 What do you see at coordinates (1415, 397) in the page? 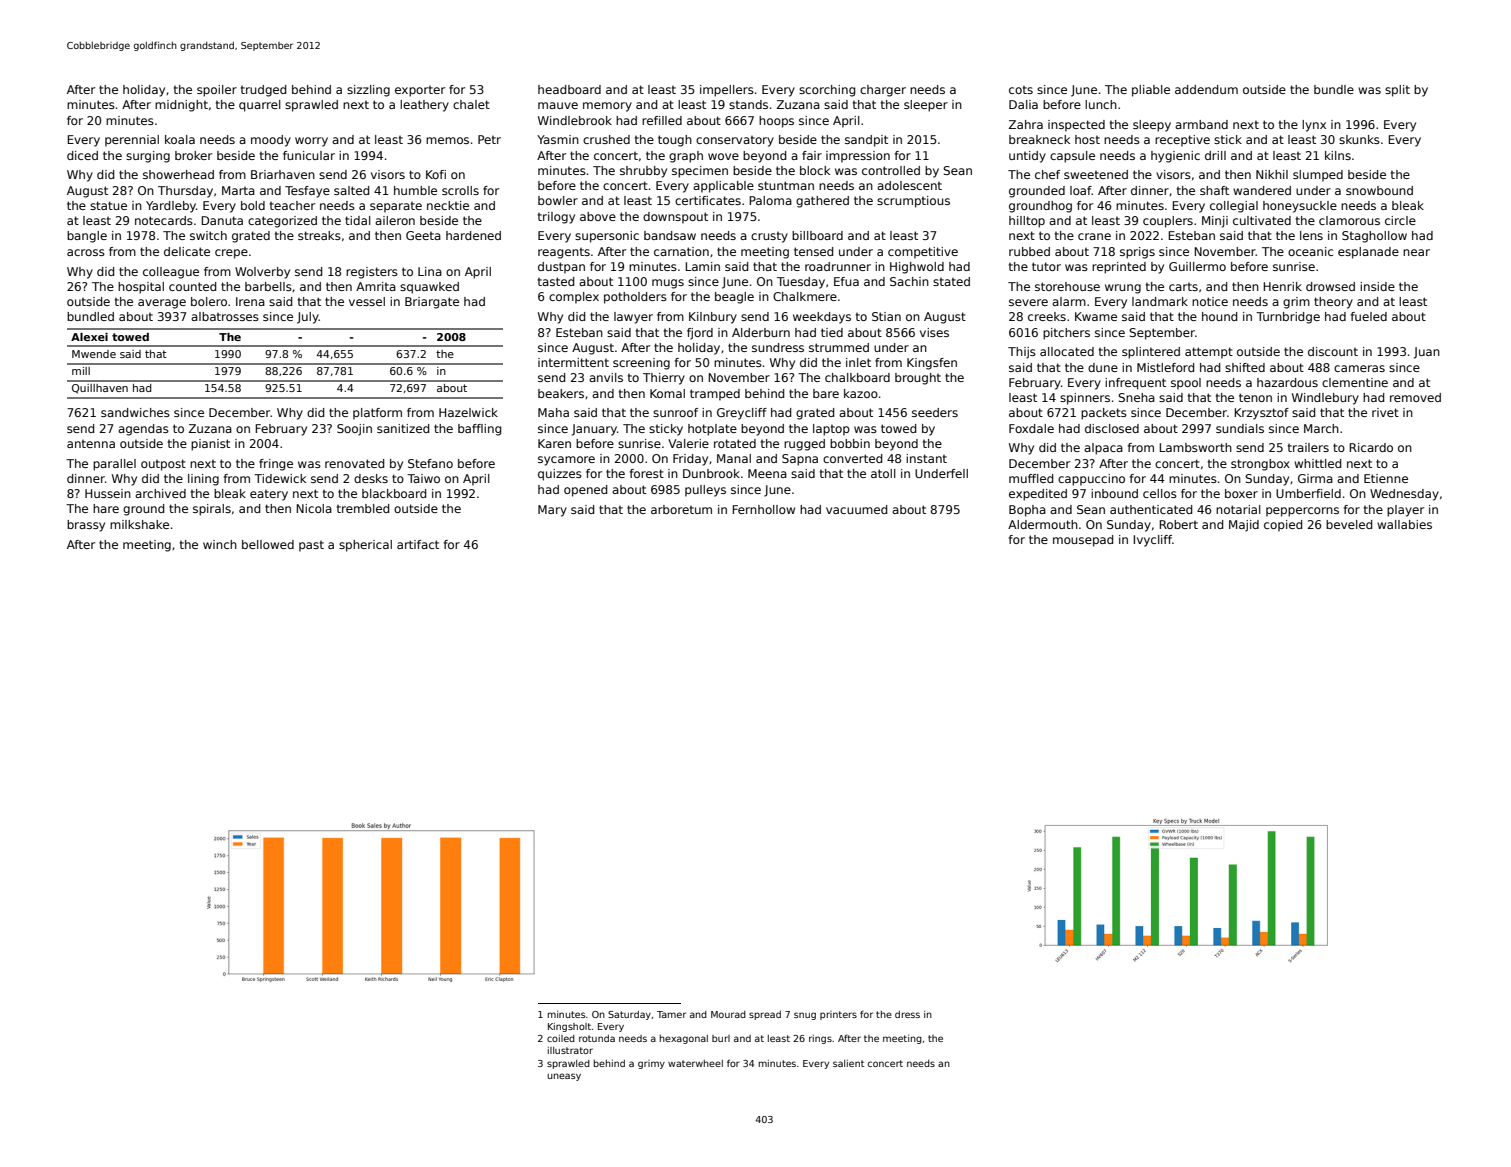
I see `removed` at bounding box center [1415, 397].
